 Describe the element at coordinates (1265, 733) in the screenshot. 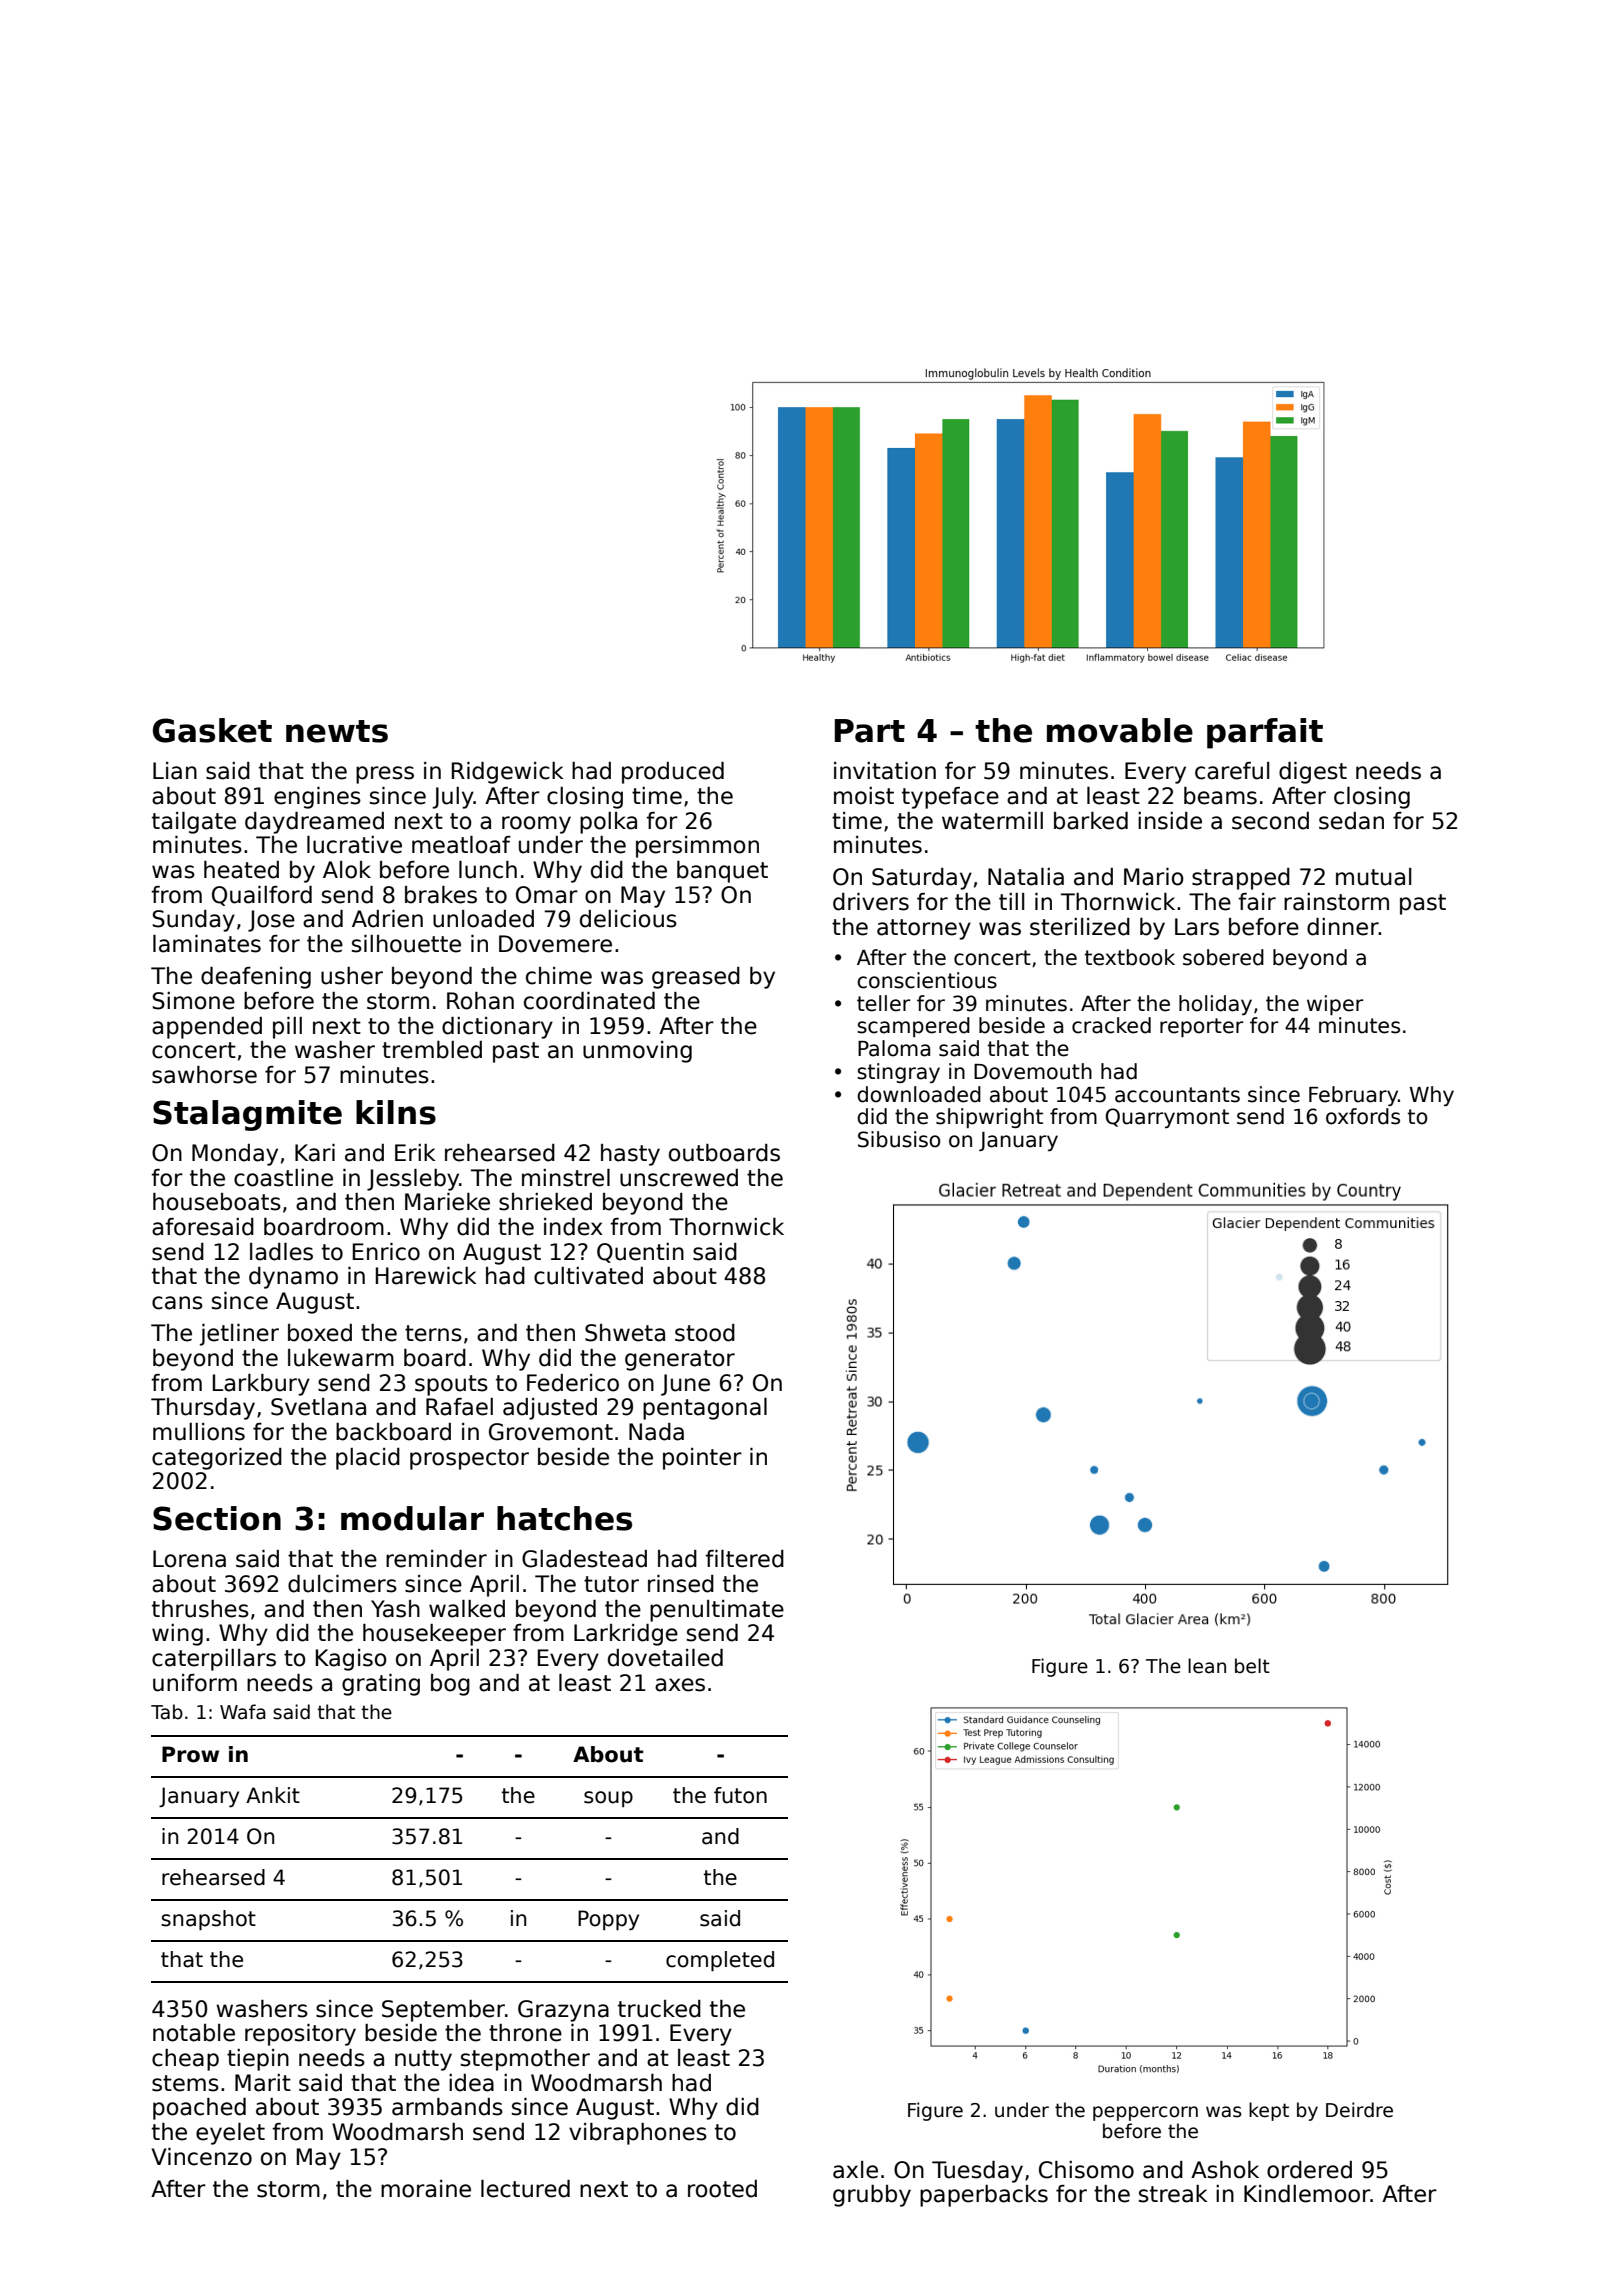

I see `parfait` at that location.
